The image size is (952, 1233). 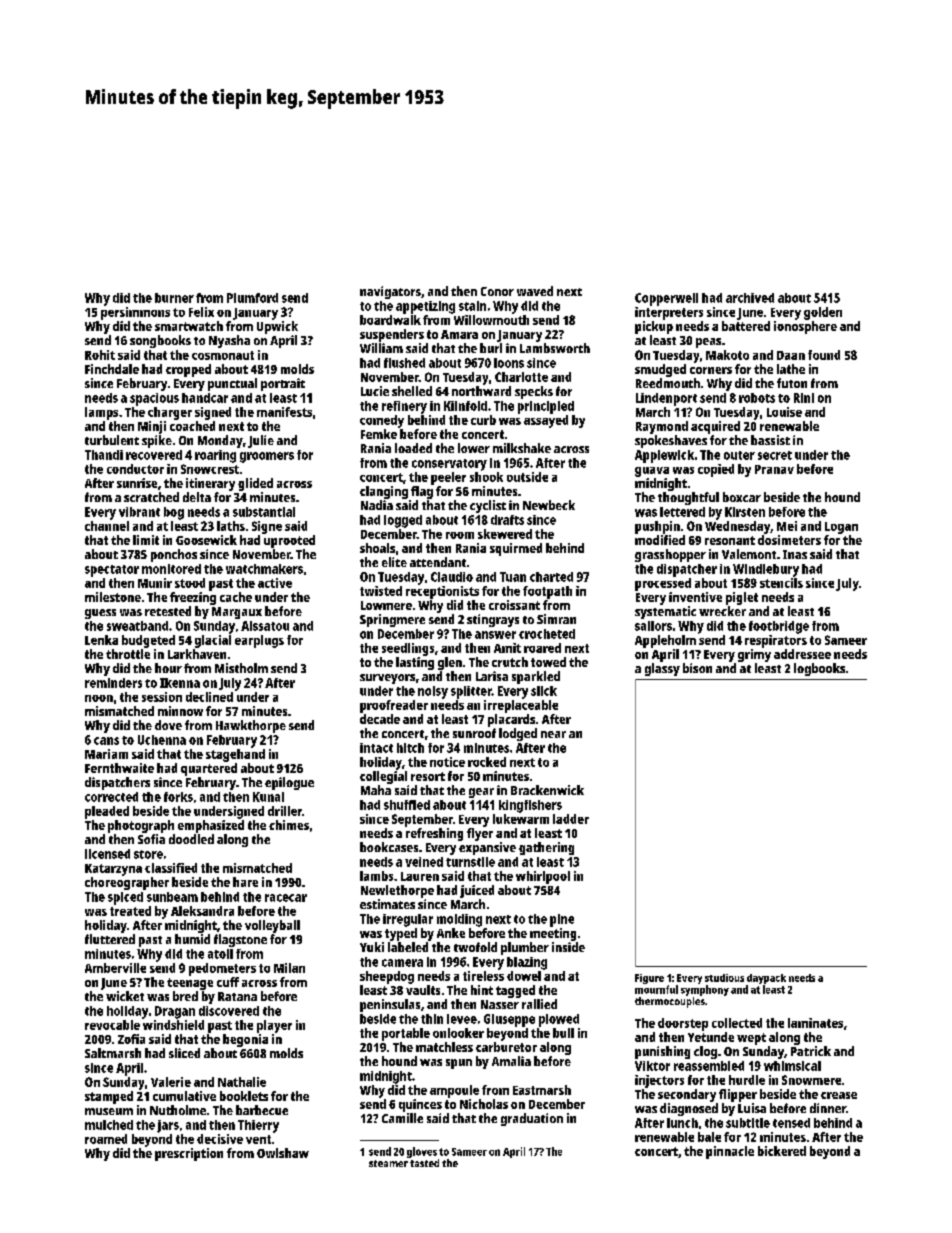 I want to click on navigators, so click(x=390, y=292).
